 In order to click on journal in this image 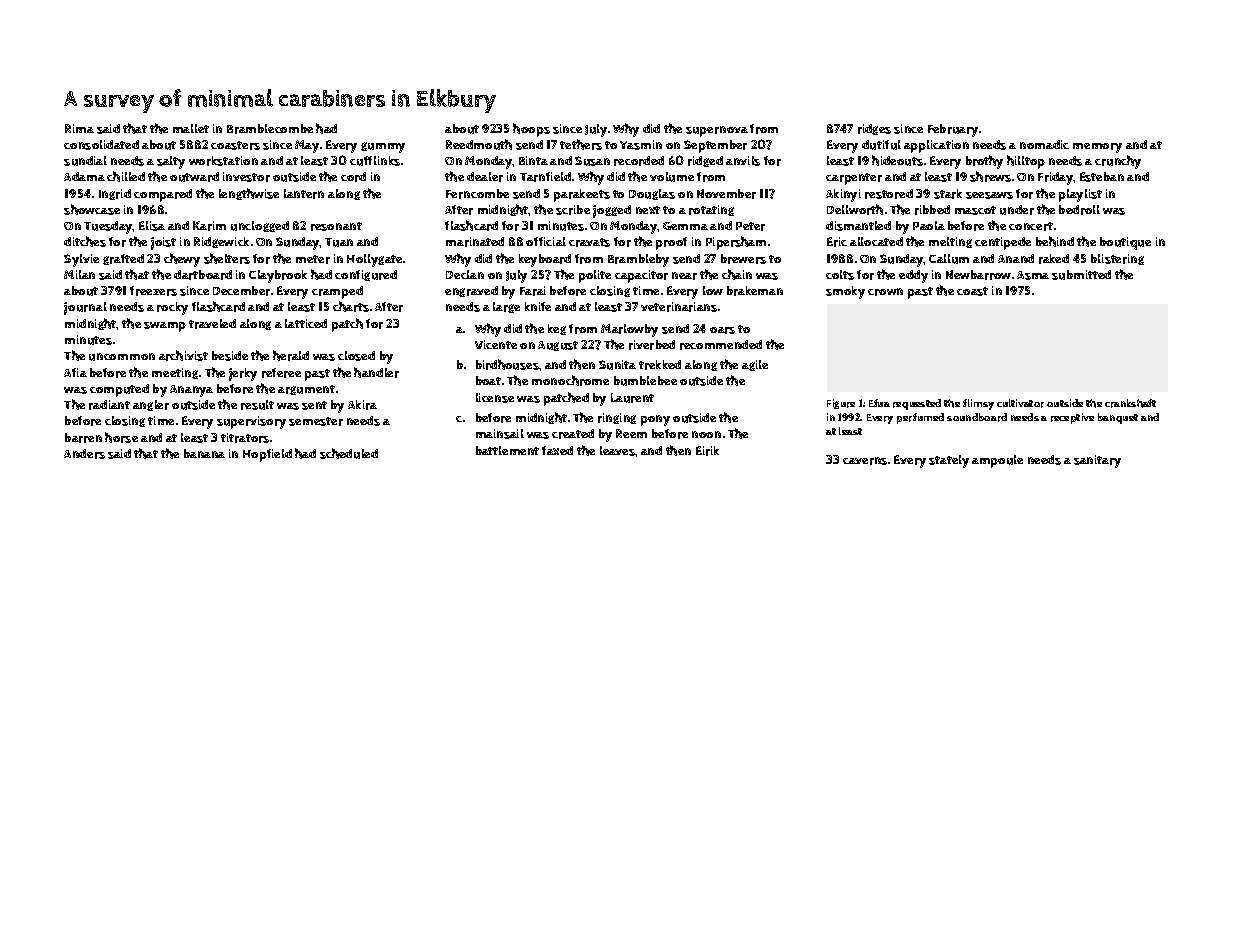, I will do `click(85, 308)`.
